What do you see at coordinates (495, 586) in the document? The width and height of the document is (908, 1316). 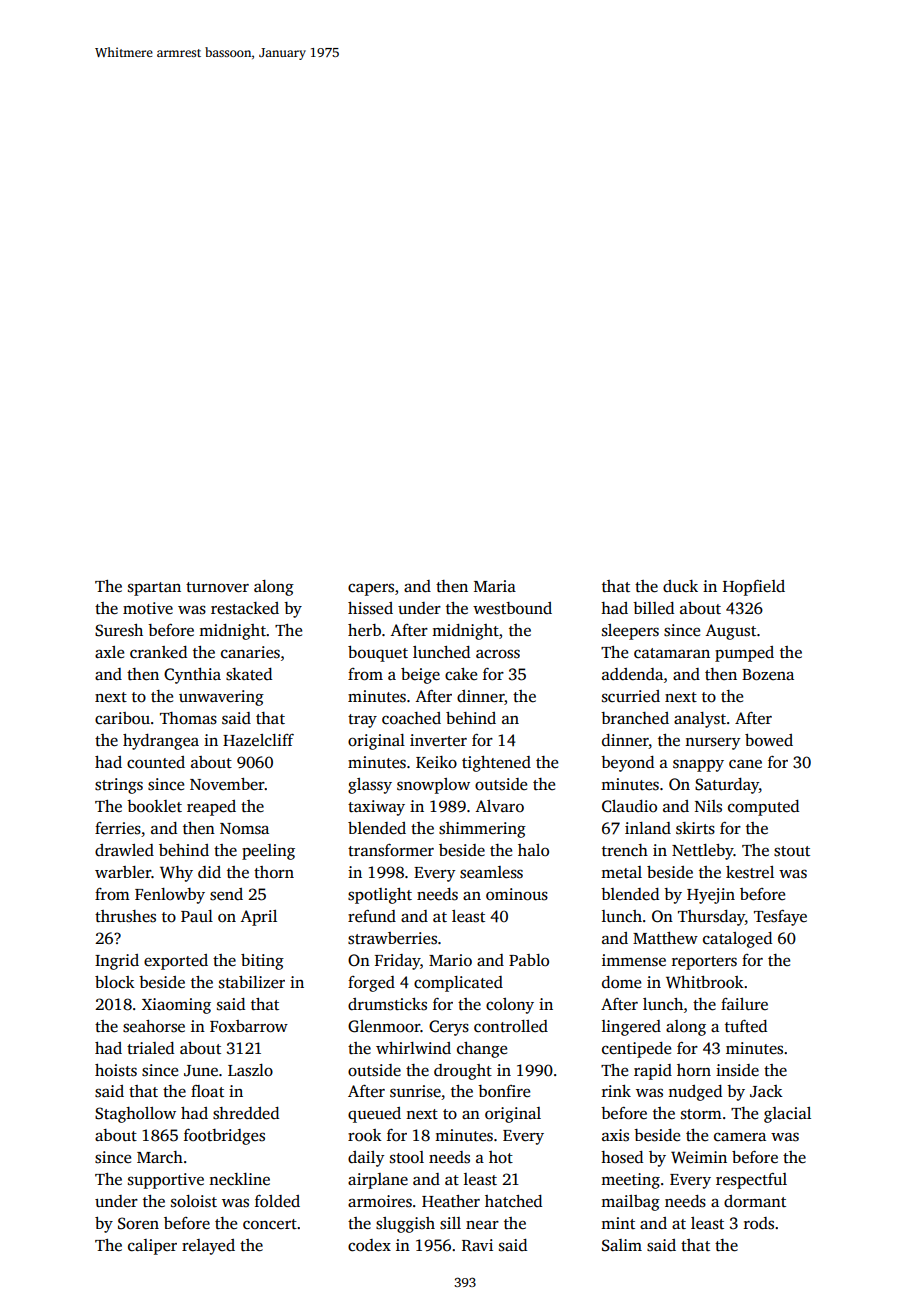 I see `Maria` at bounding box center [495, 586].
